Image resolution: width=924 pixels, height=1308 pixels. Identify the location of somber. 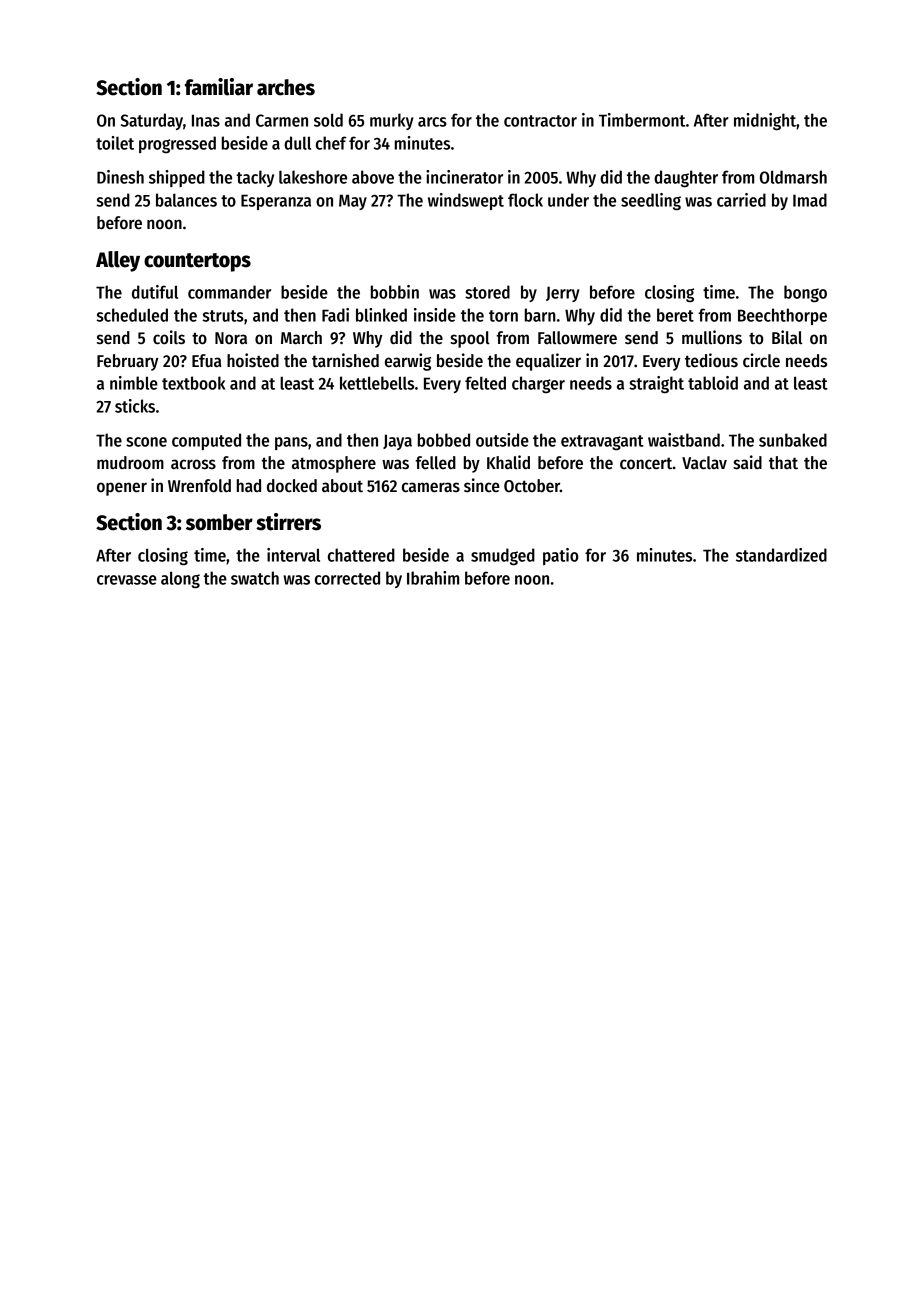
(219, 522).
